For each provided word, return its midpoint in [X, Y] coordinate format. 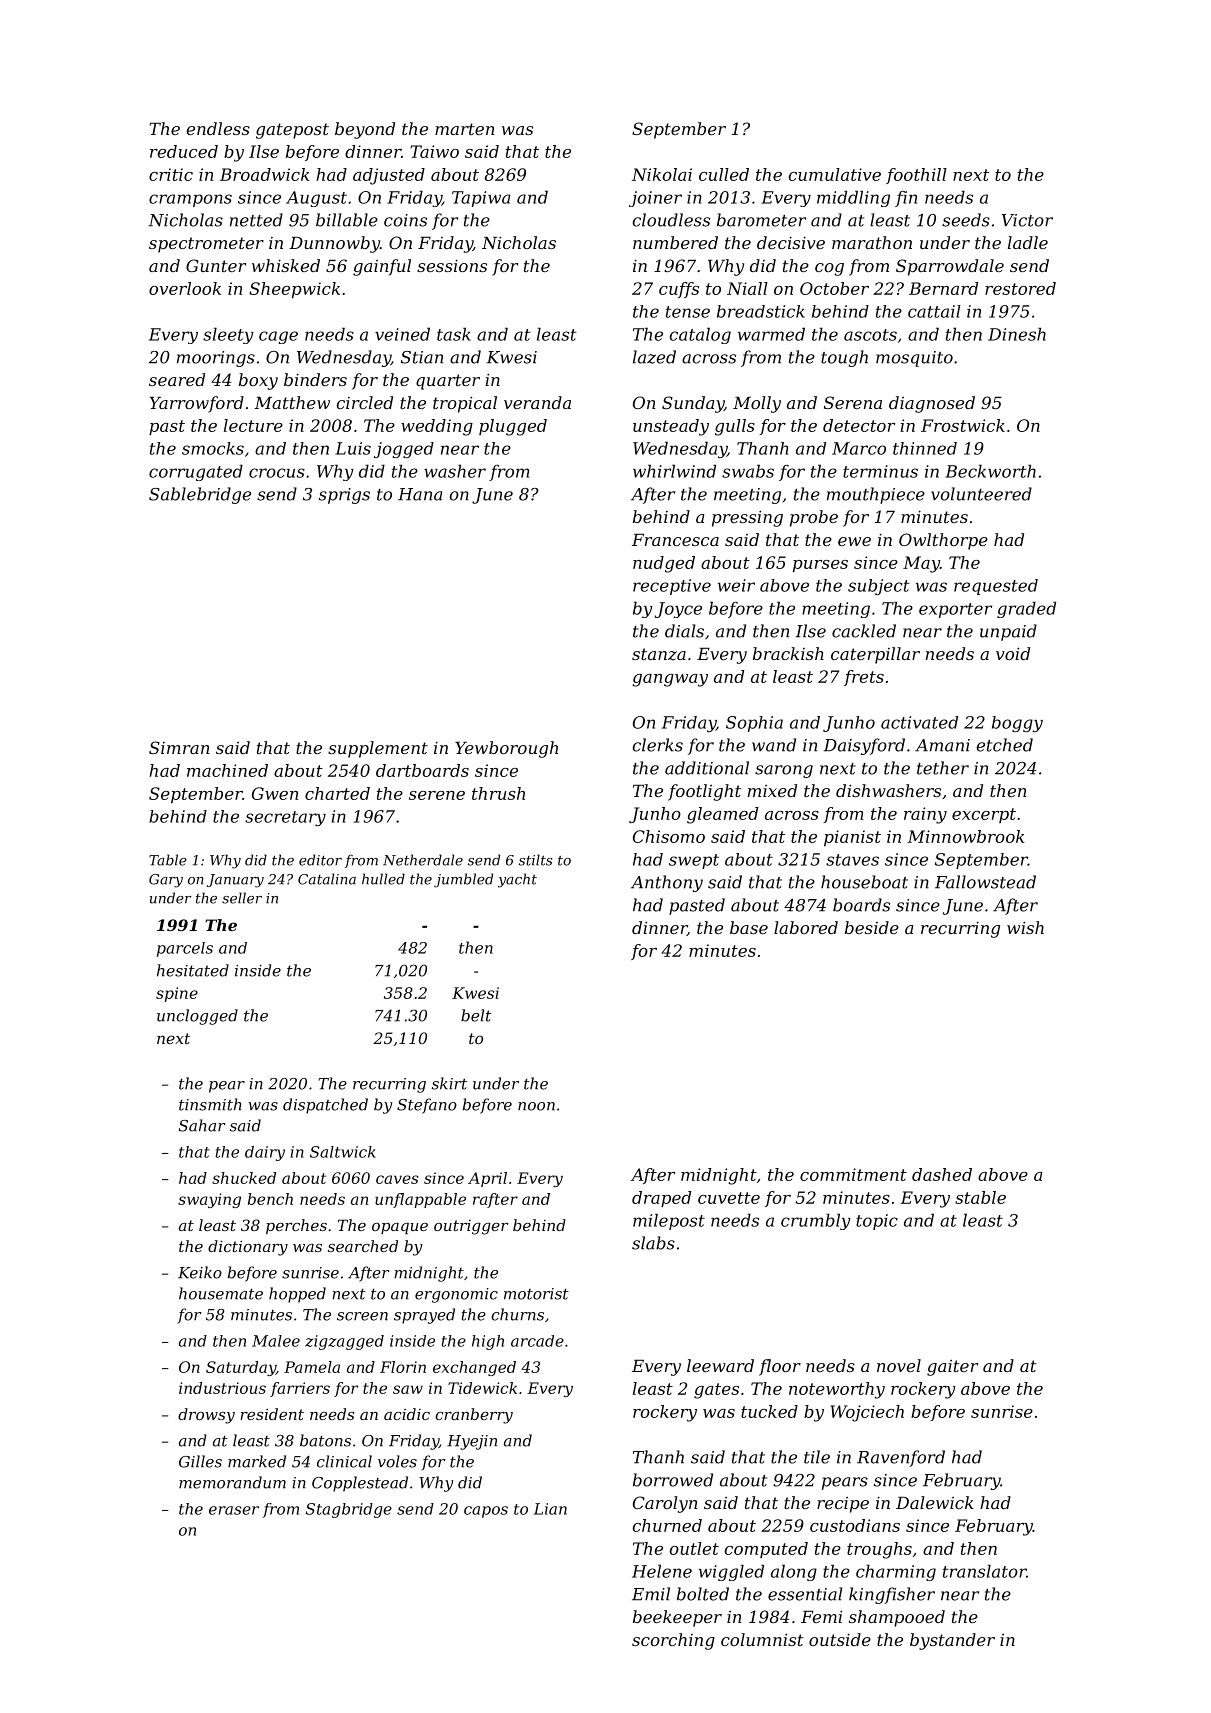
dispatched [325, 1106]
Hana [420, 494]
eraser [234, 1510]
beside [872, 927]
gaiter [952, 1368]
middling [853, 198]
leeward [720, 1365]
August [316, 199]
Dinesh [1017, 334]
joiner [655, 199]
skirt [449, 1083]
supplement [378, 749]
